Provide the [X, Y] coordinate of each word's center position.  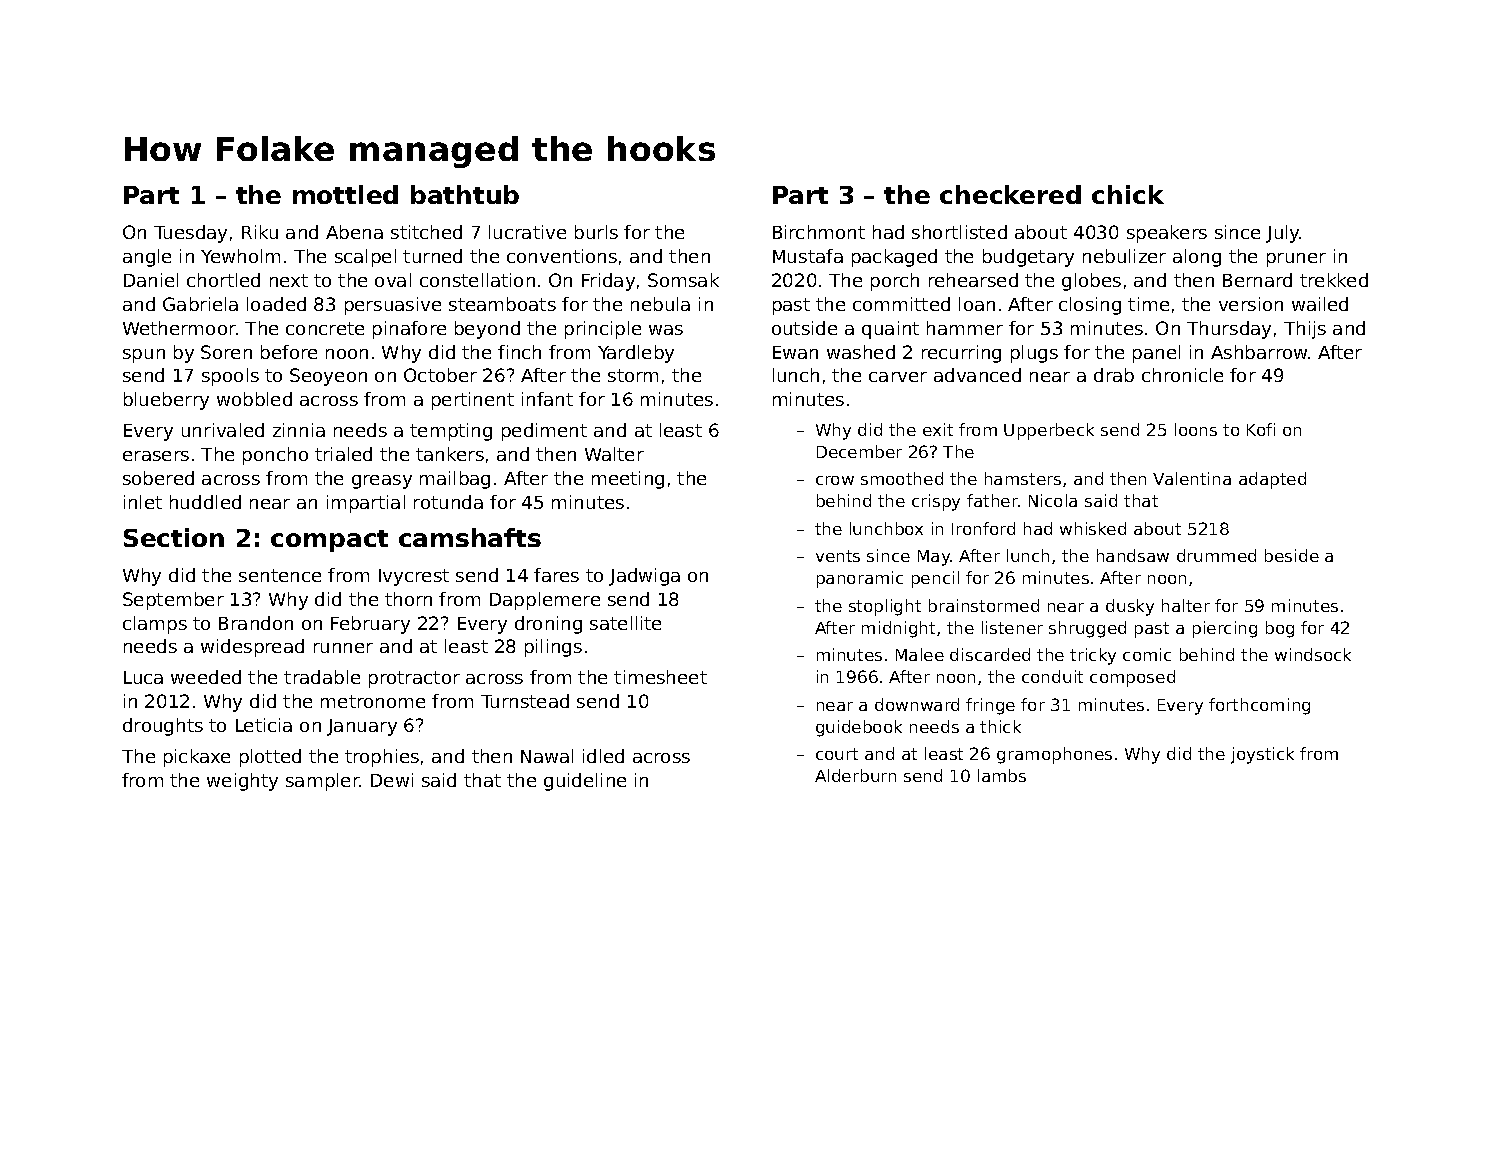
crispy [936, 502]
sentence [280, 575]
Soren [226, 352]
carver [898, 377]
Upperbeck [1049, 431]
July [1283, 234]
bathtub [465, 194]
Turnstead [525, 701]
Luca [143, 677]
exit [938, 429]
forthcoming [1259, 706]
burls [596, 232]
